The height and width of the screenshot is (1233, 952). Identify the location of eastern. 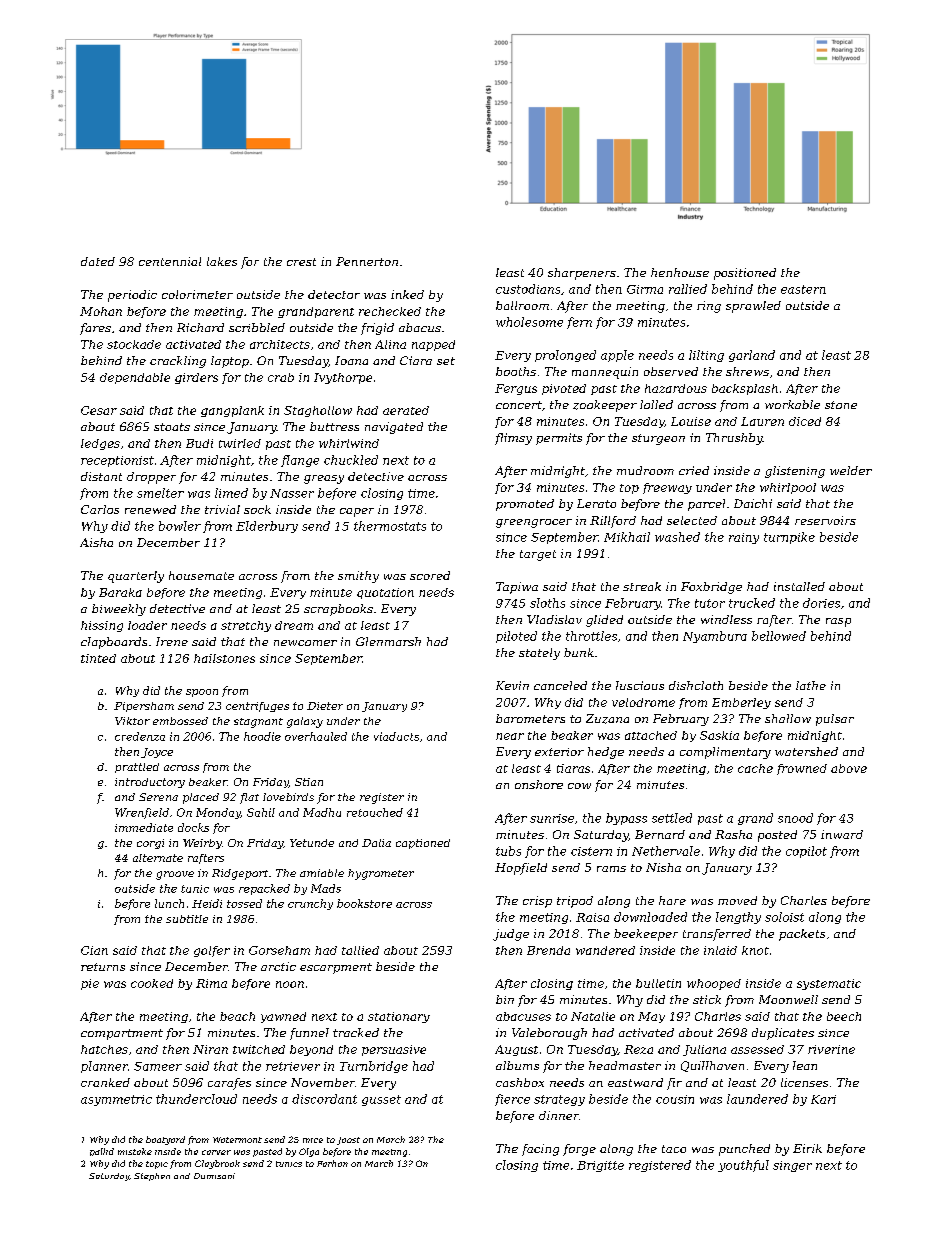
(803, 289).
